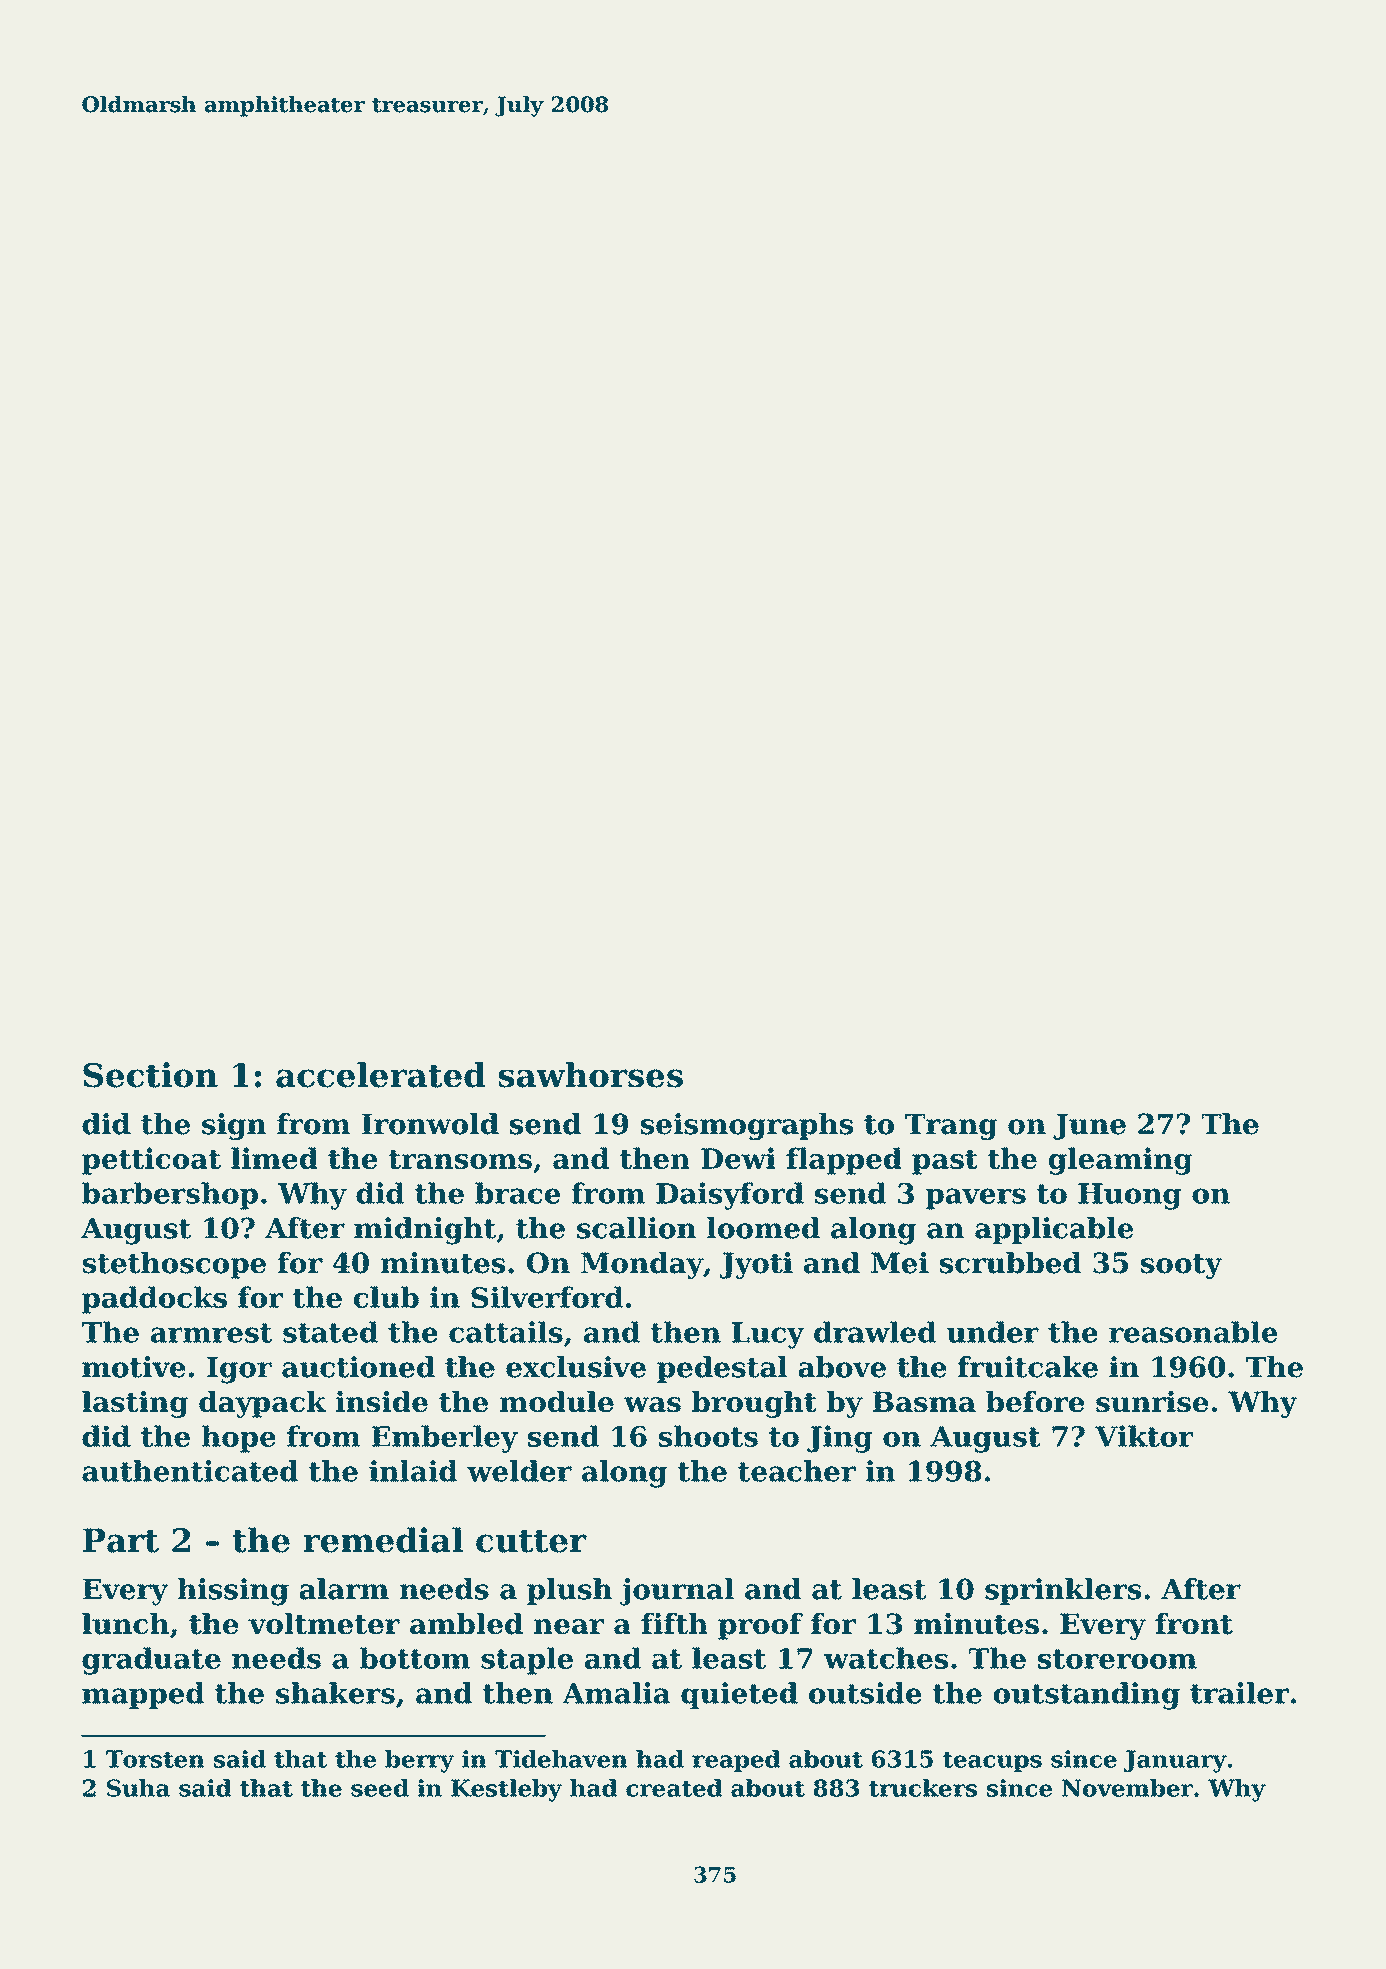  What do you see at coordinates (262, 1404) in the screenshot?
I see `daypack` at bounding box center [262, 1404].
